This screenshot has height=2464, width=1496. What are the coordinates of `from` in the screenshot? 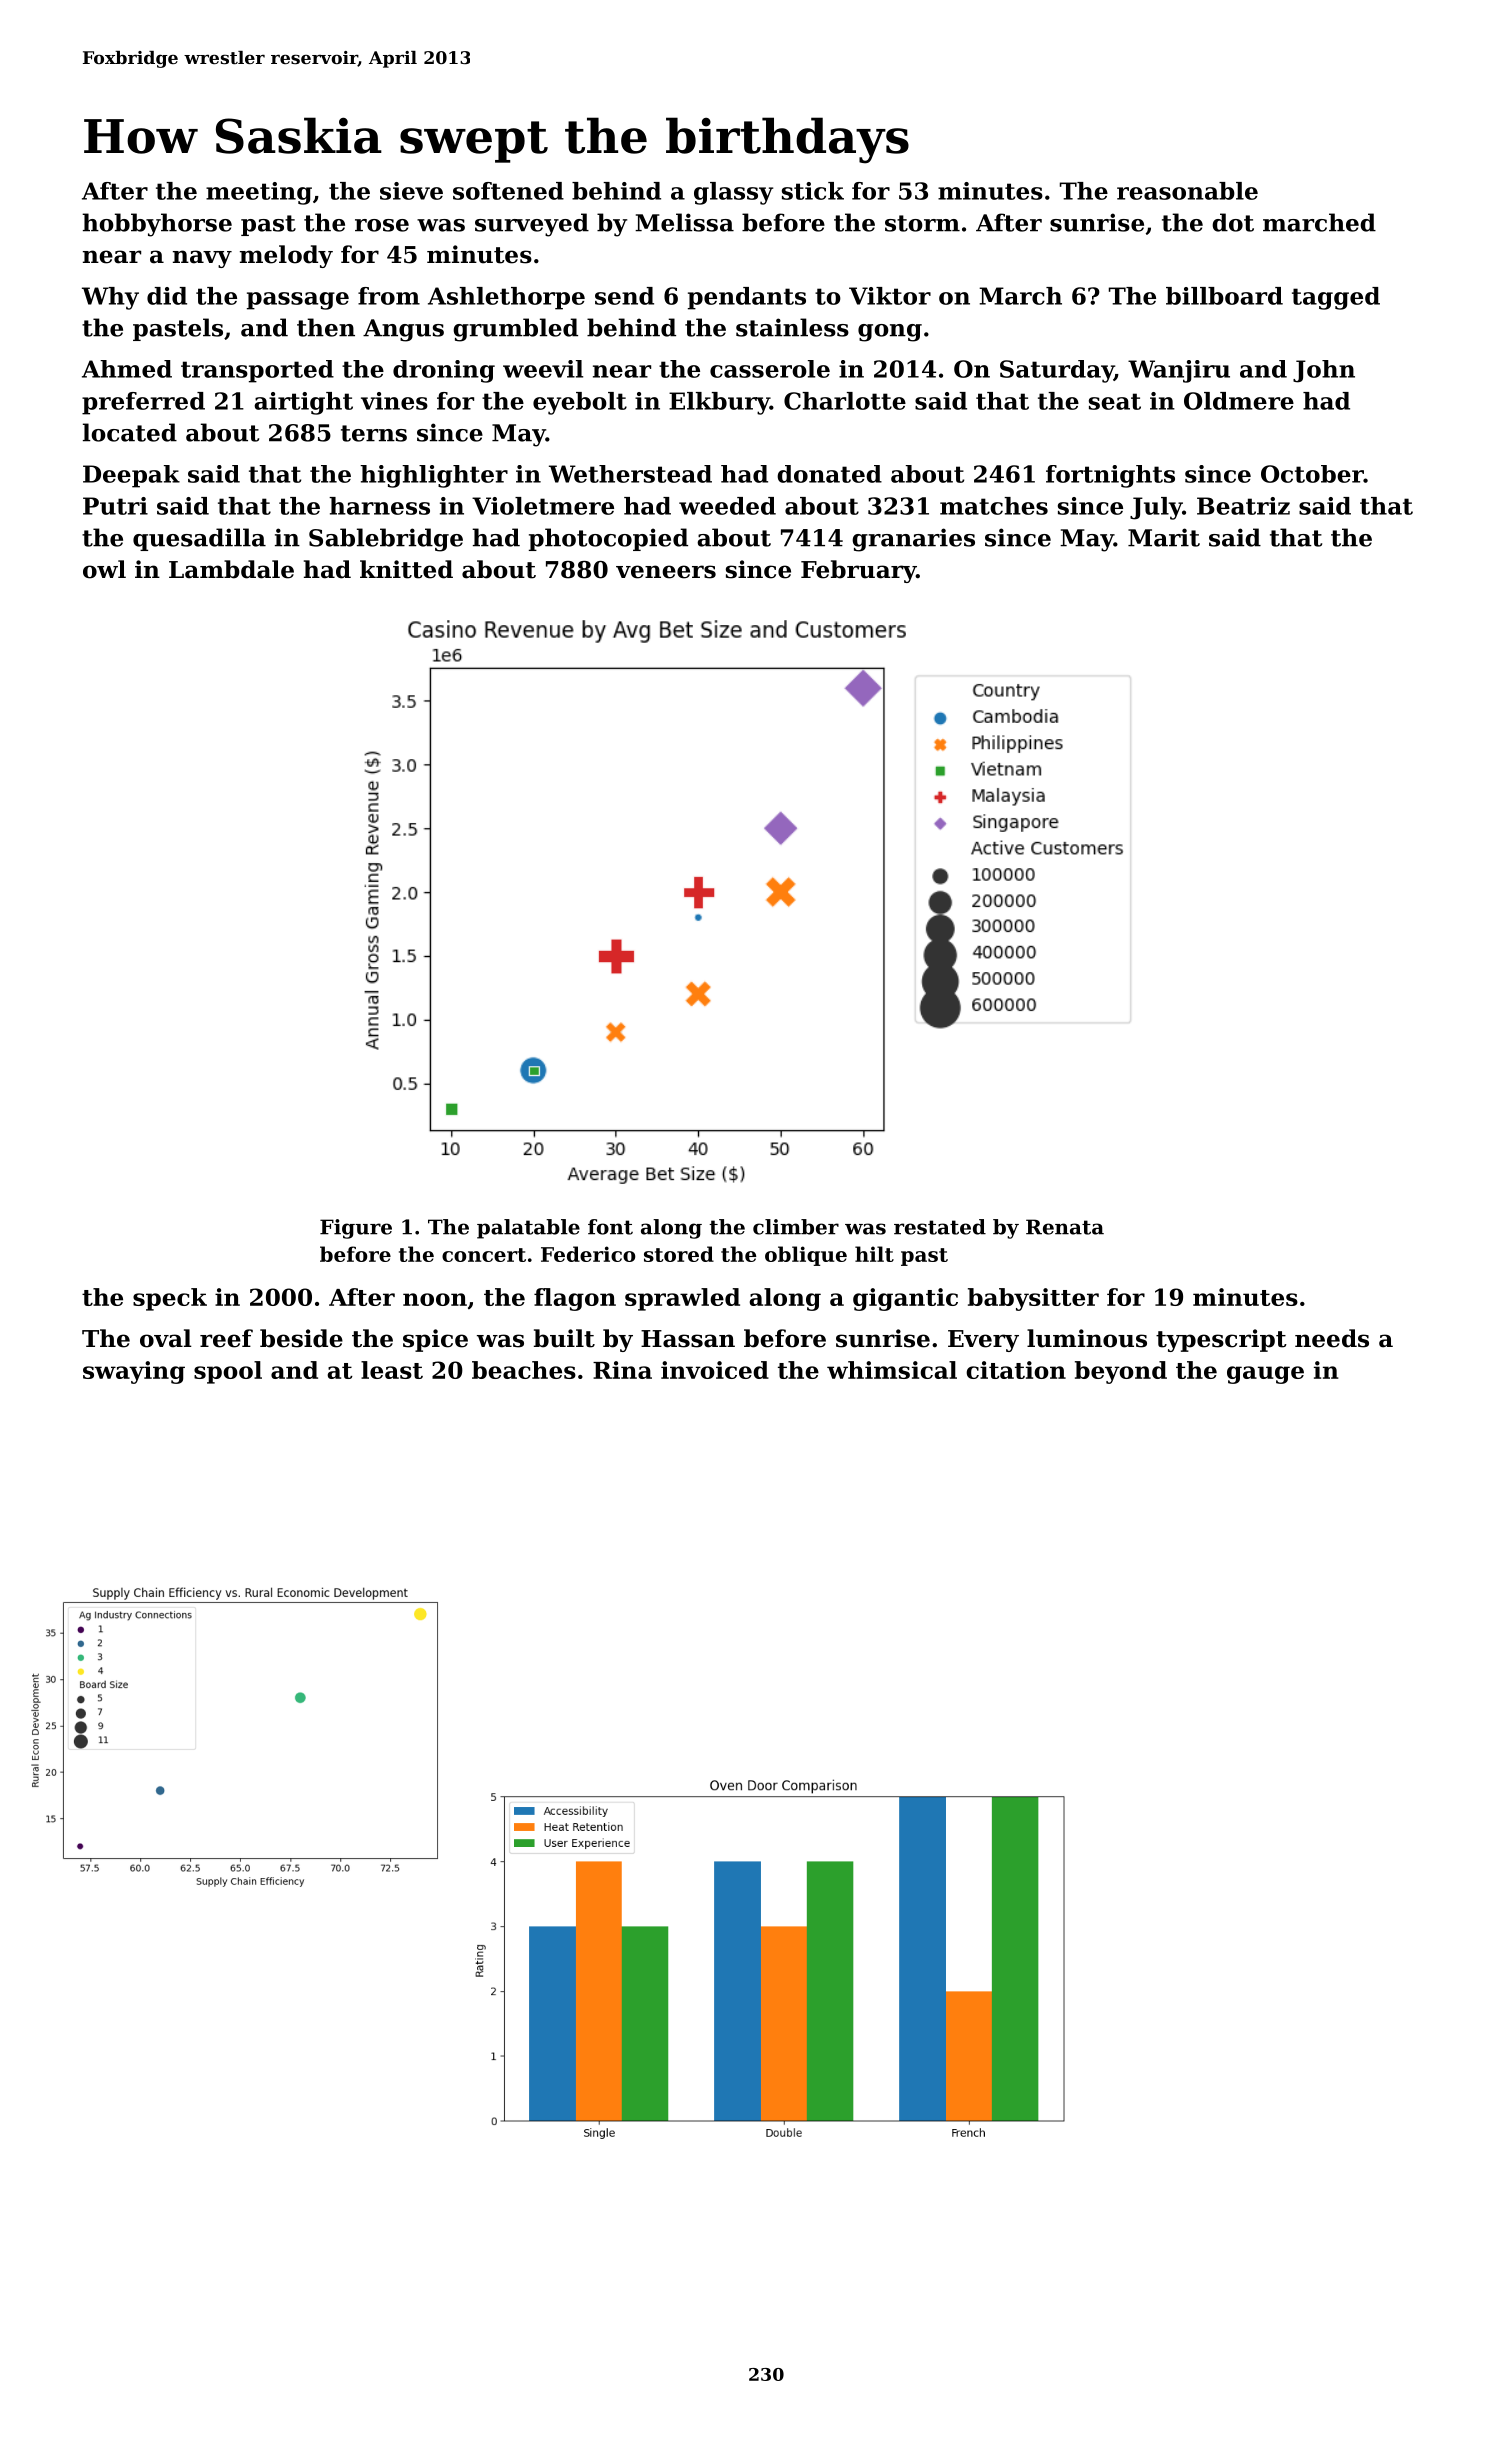 It's located at (389, 296).
